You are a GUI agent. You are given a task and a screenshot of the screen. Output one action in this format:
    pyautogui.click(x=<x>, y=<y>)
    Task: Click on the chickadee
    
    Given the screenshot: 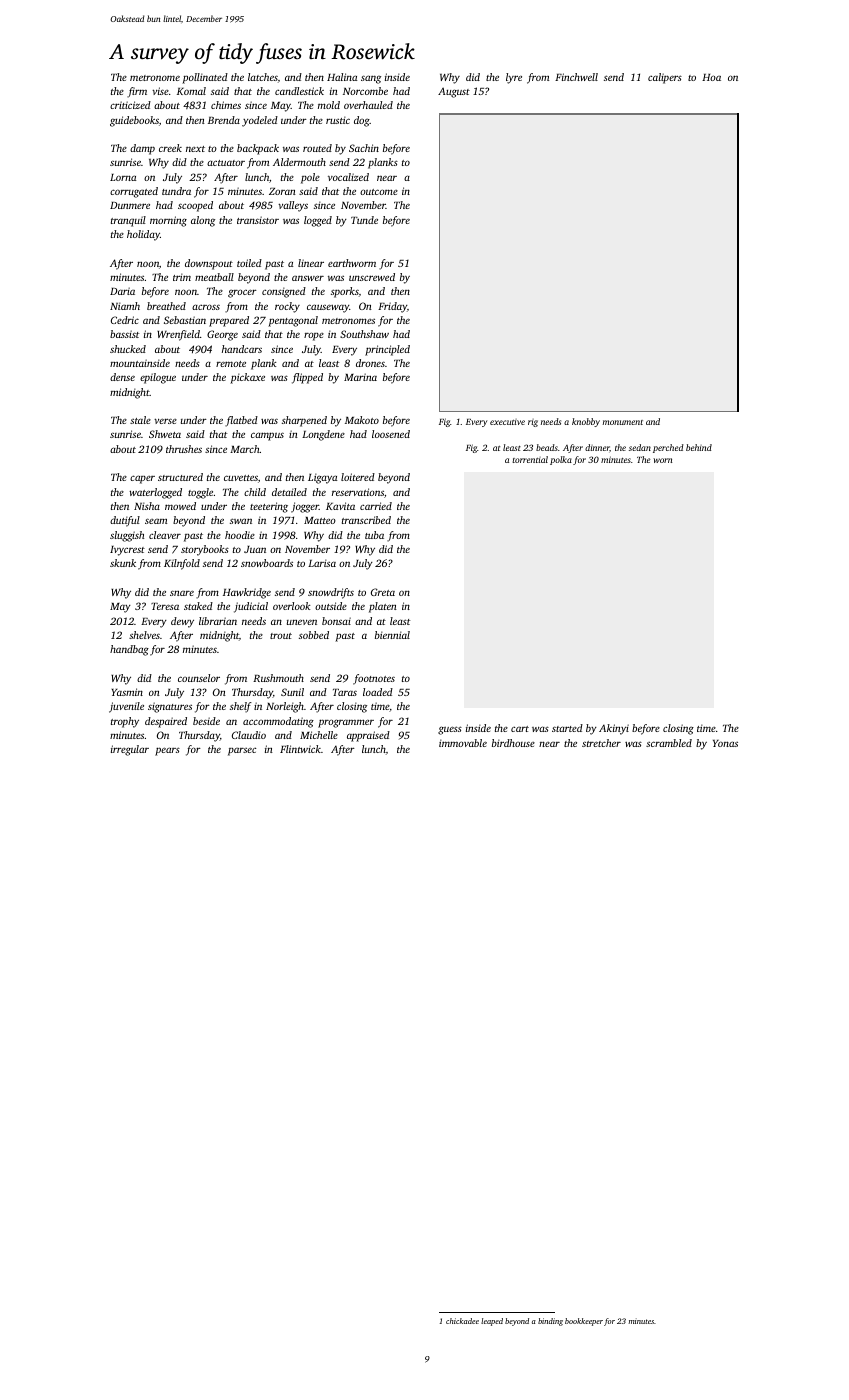 What is the action you would take?
    pyautogui.click(x=462, y=1321)
